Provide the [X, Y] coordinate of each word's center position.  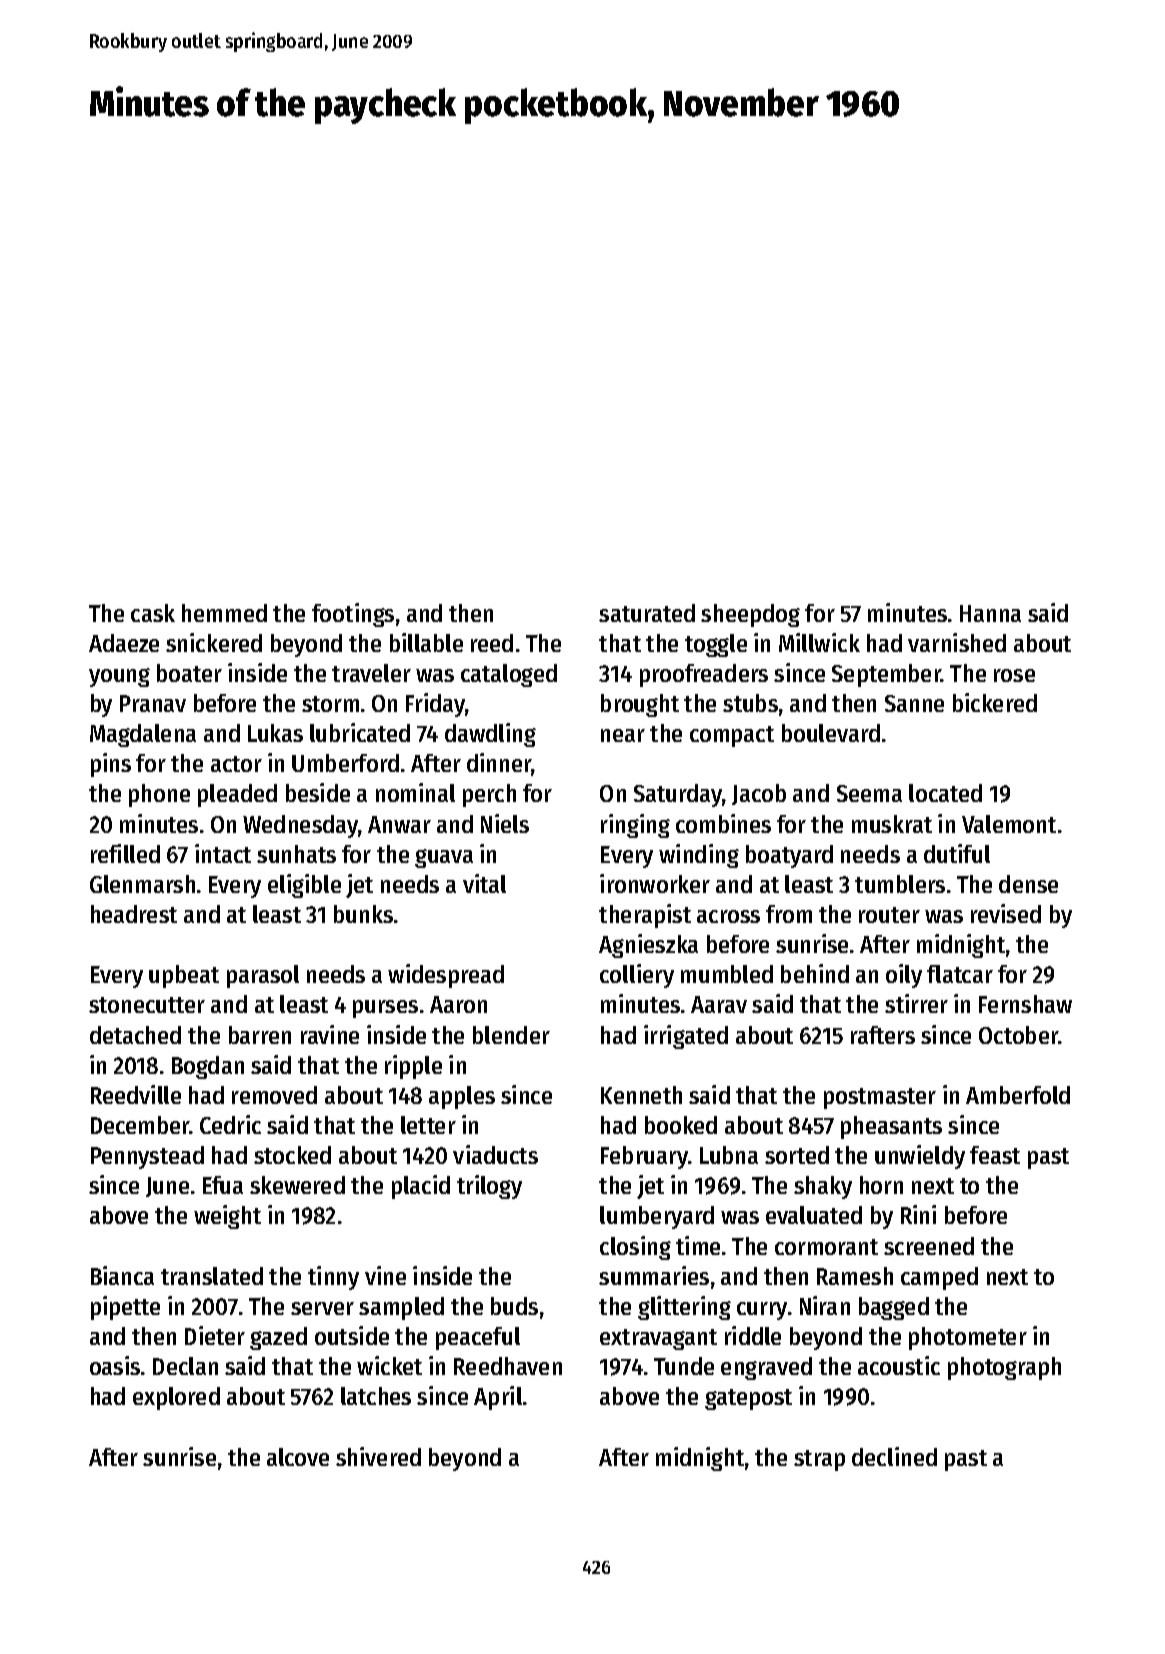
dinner [499, 764]
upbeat [184, 976]
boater [189, 673]
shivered [378, 1456]
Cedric [230, 1124]
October [1018, 1035]
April [498, 1398]
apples [462, 1097]
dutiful [957, 853]
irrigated [686, 1037]
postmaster [880, 1098]
